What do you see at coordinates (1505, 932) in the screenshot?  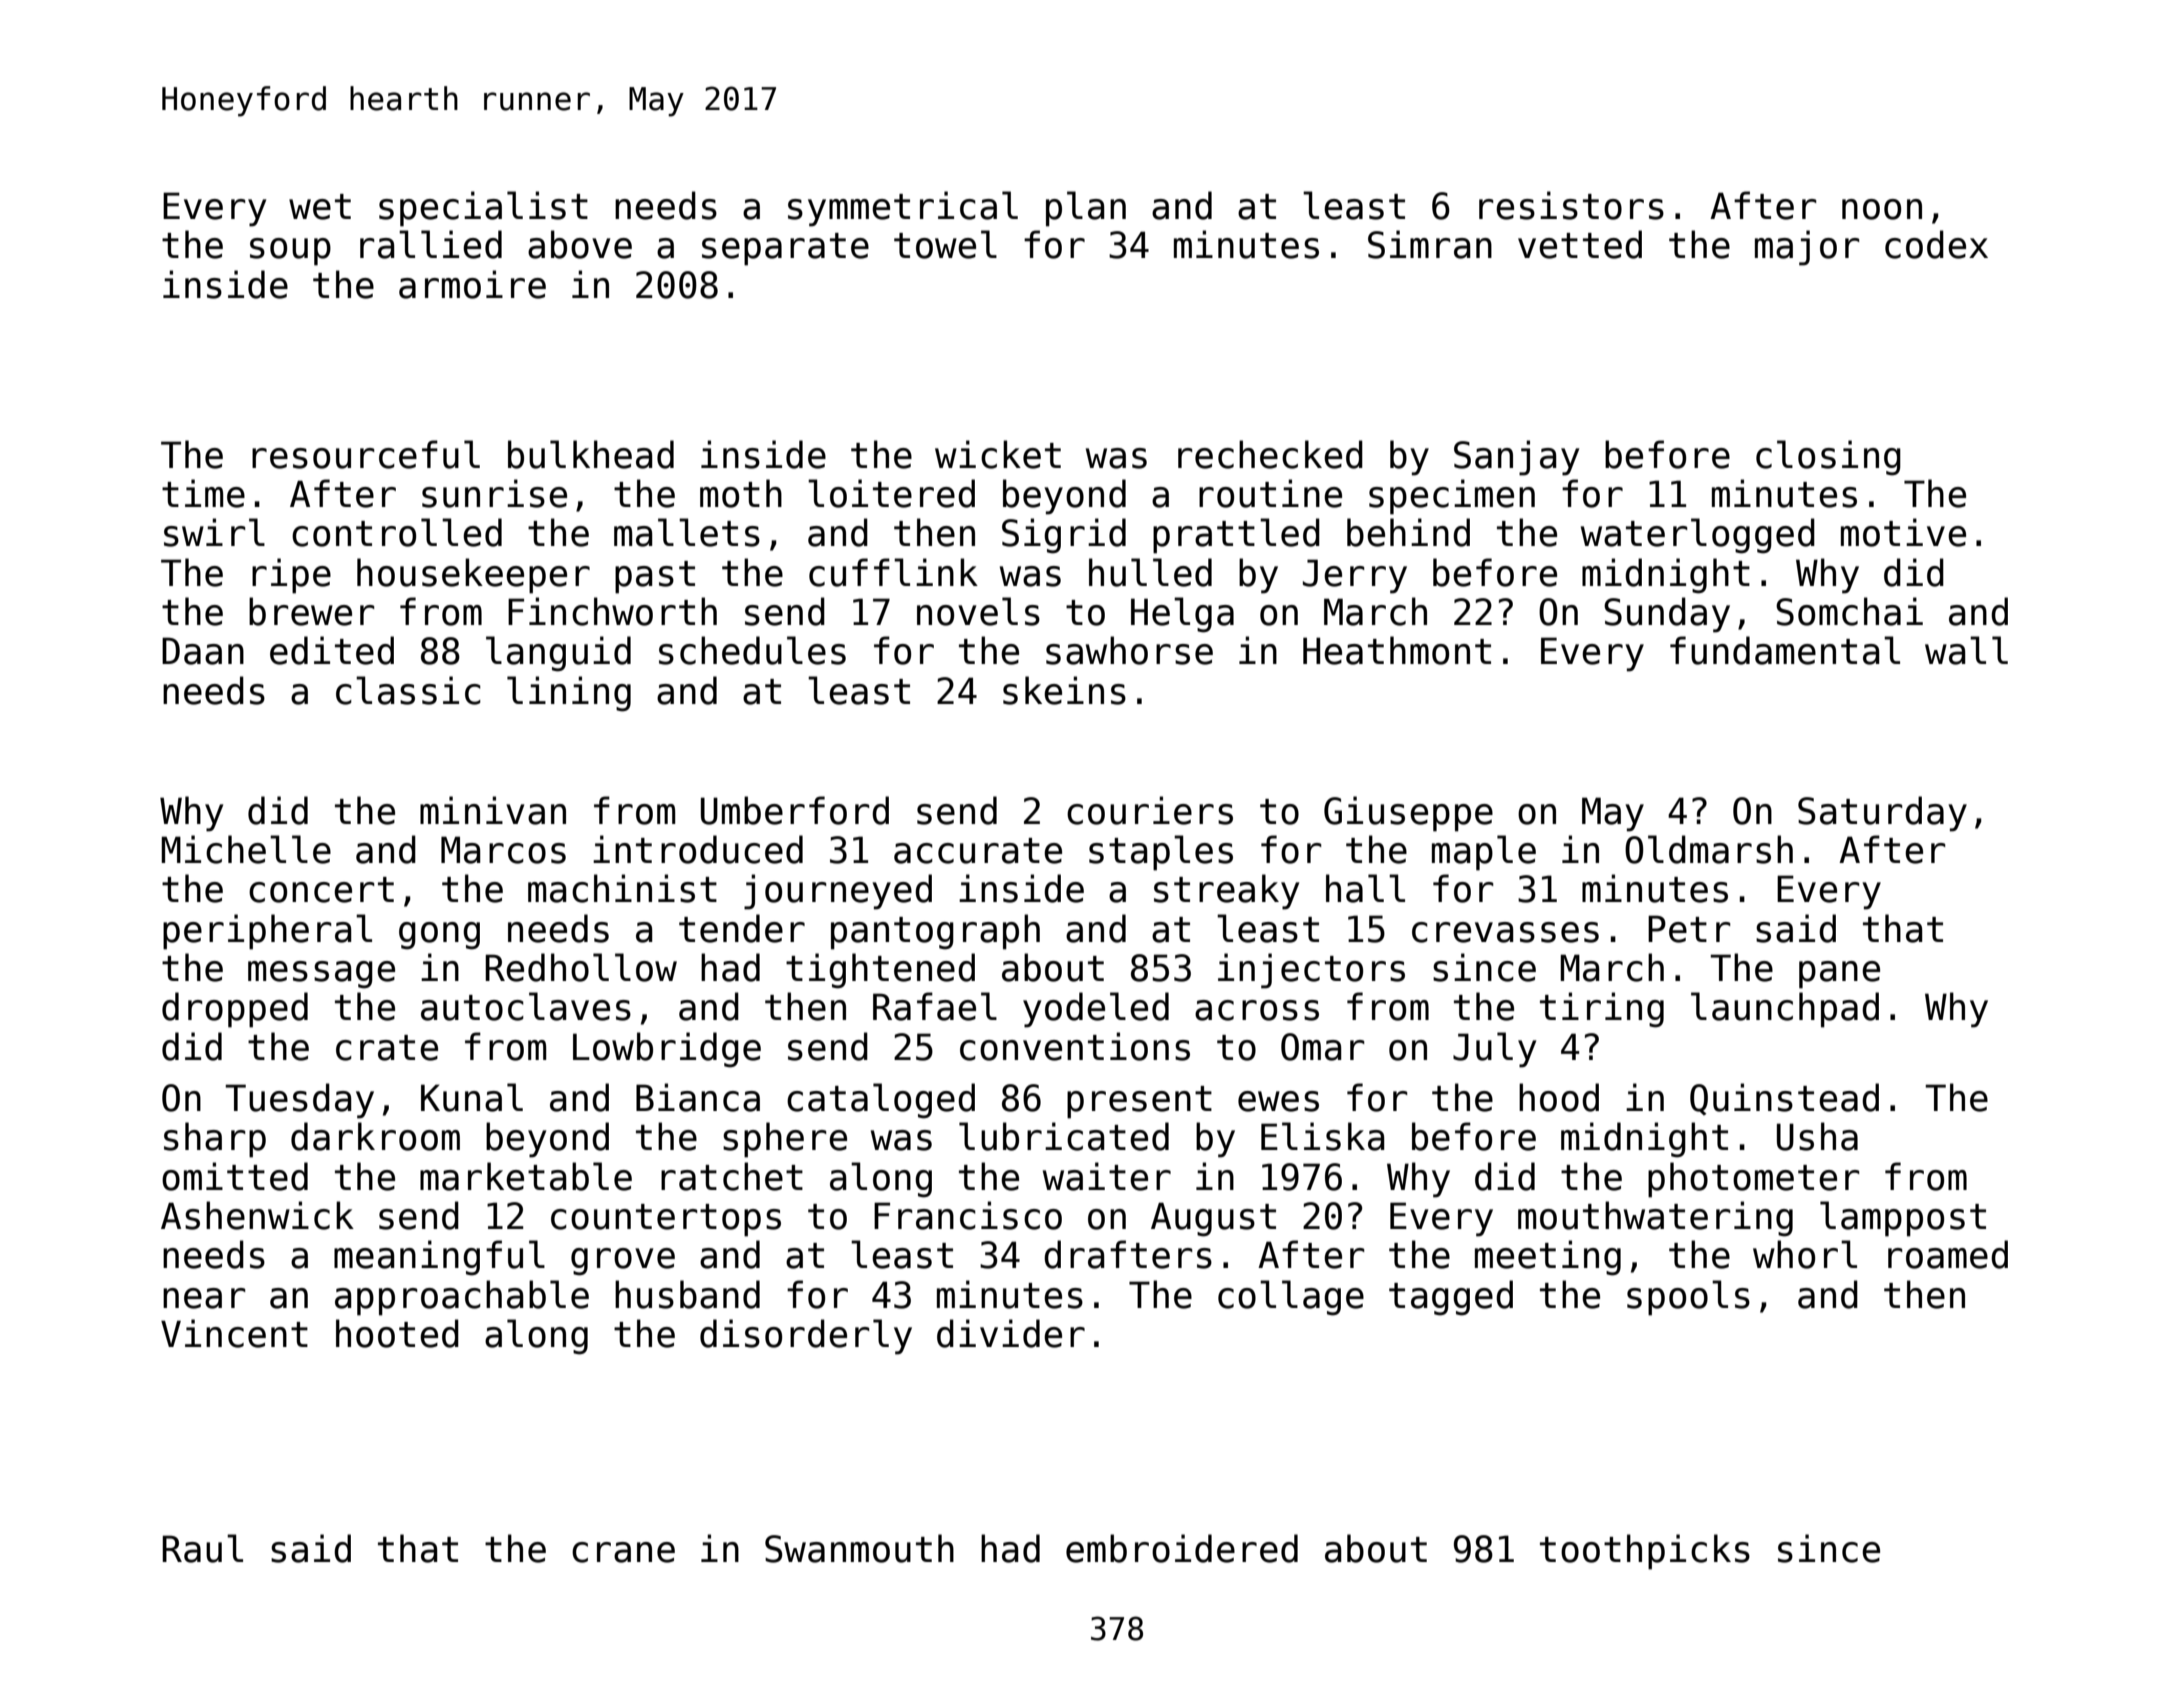 I see `crevasses` at bounding box center [1505, 932].
